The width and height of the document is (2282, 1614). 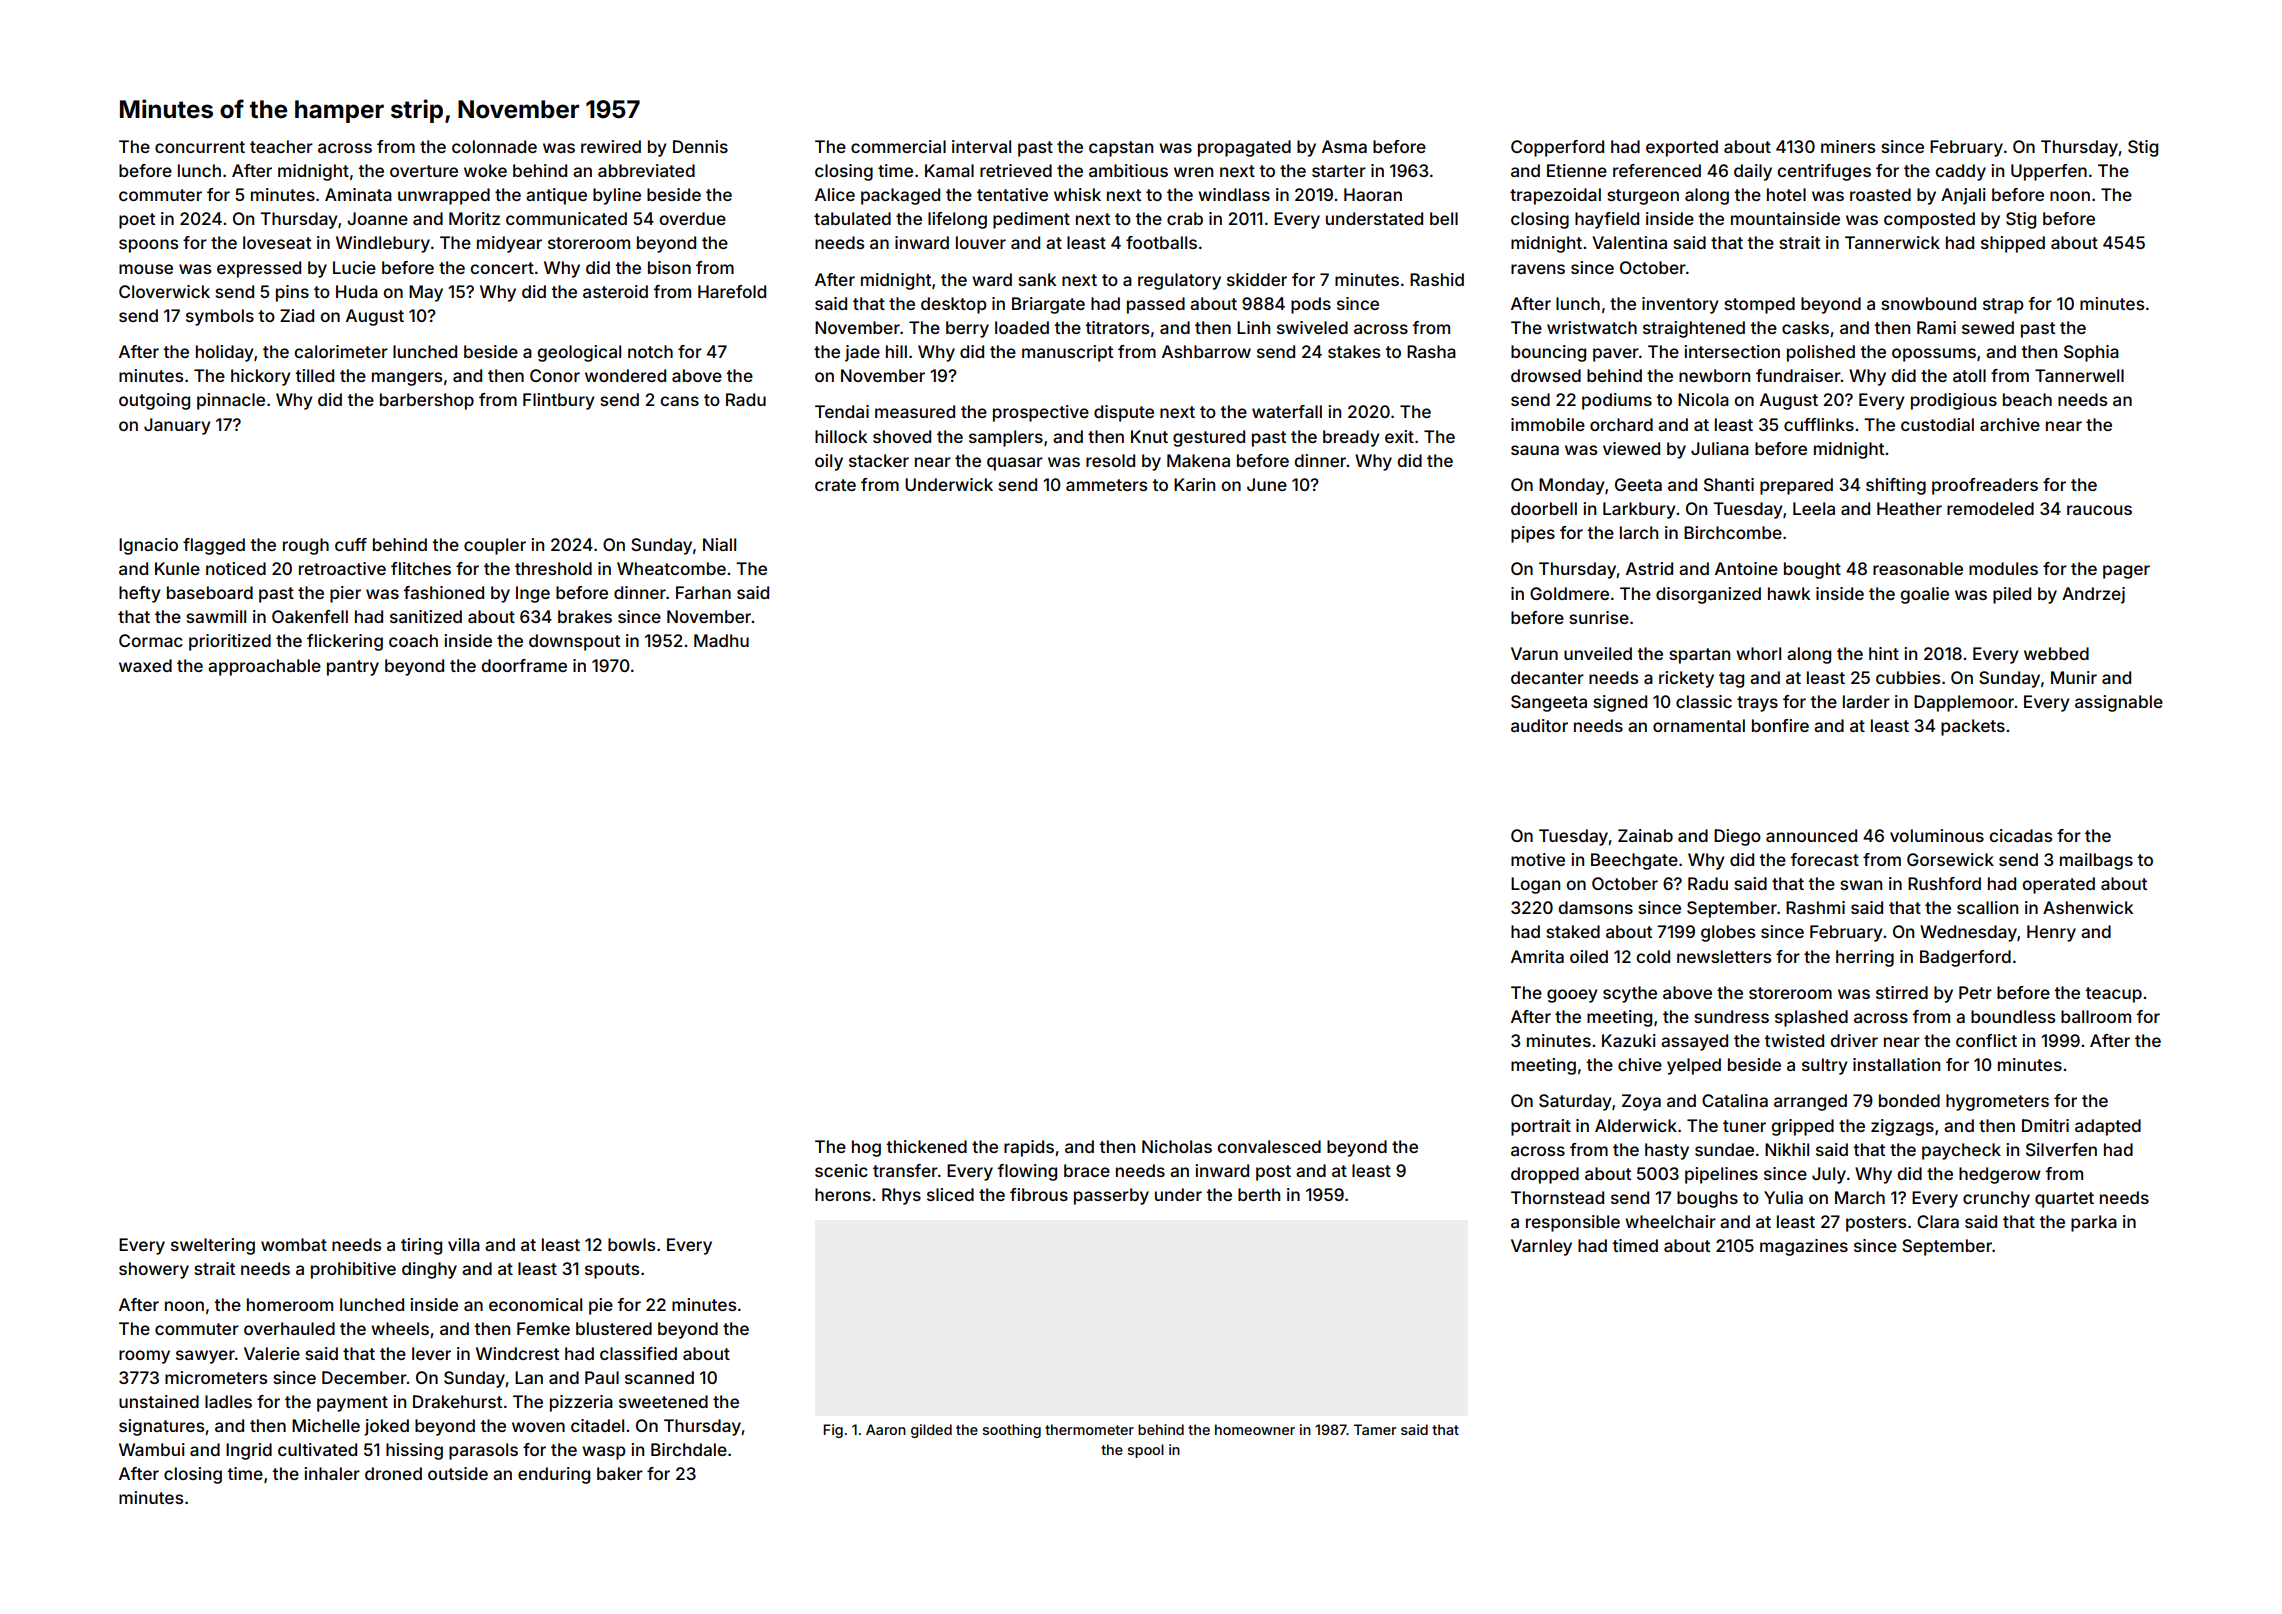 What do you see at coordinates (154, 1270) in the document?
I see `showery` at bounding box center [154, 1270].
